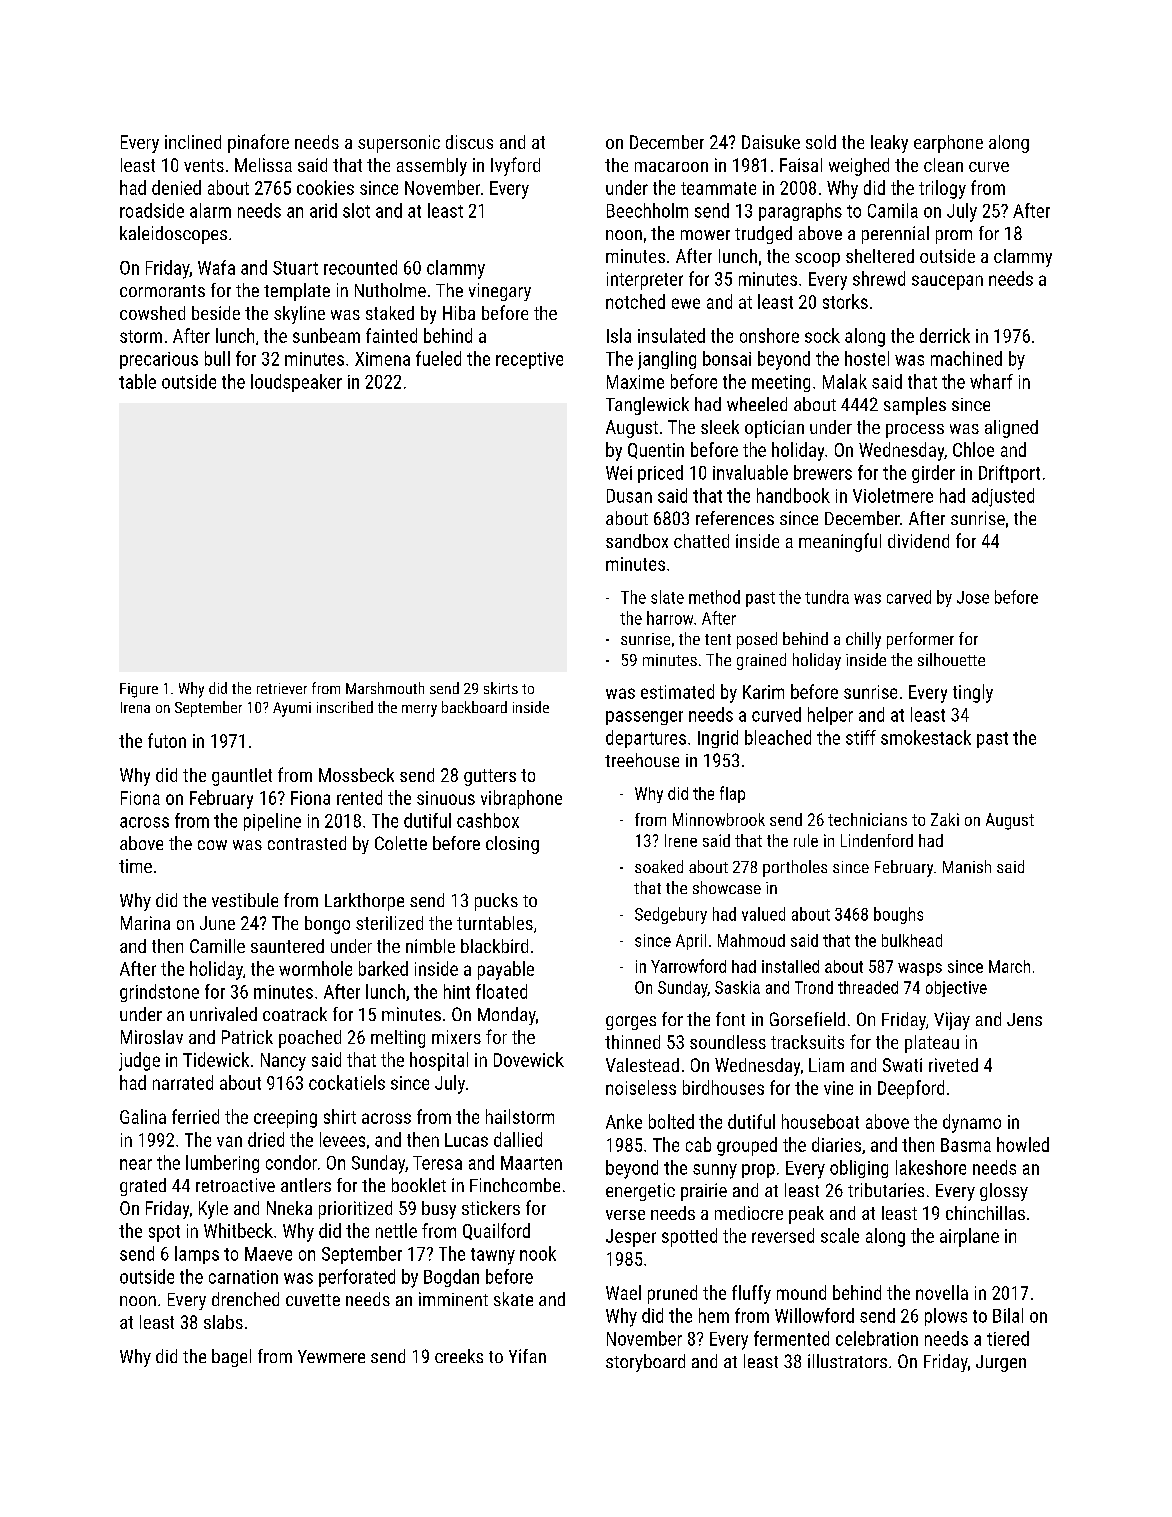 The image size is (1172, 1517). I want to click on Manish, so click(967, 866).
